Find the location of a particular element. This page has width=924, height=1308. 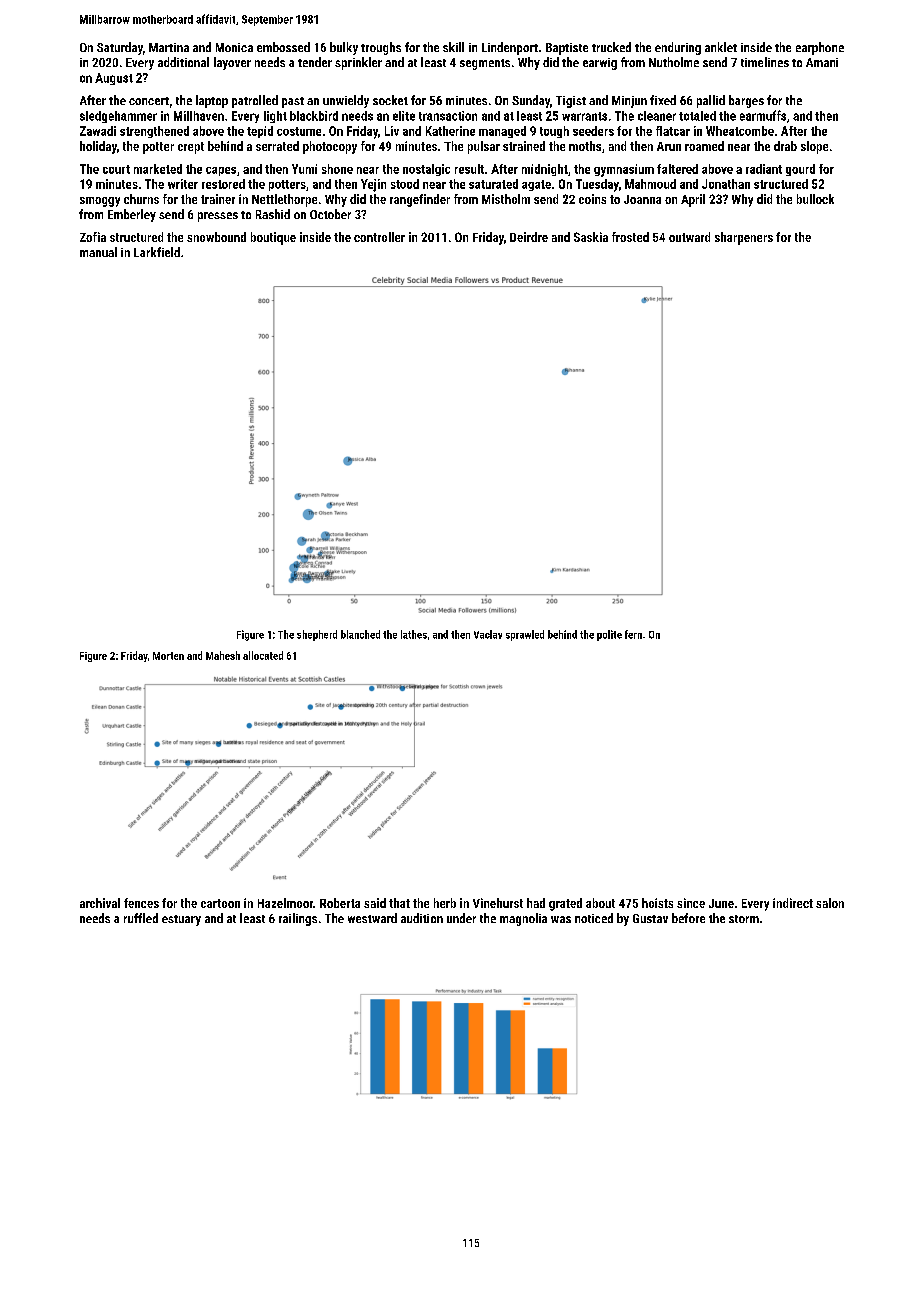

Morten is located at coordinates (168, 656).
